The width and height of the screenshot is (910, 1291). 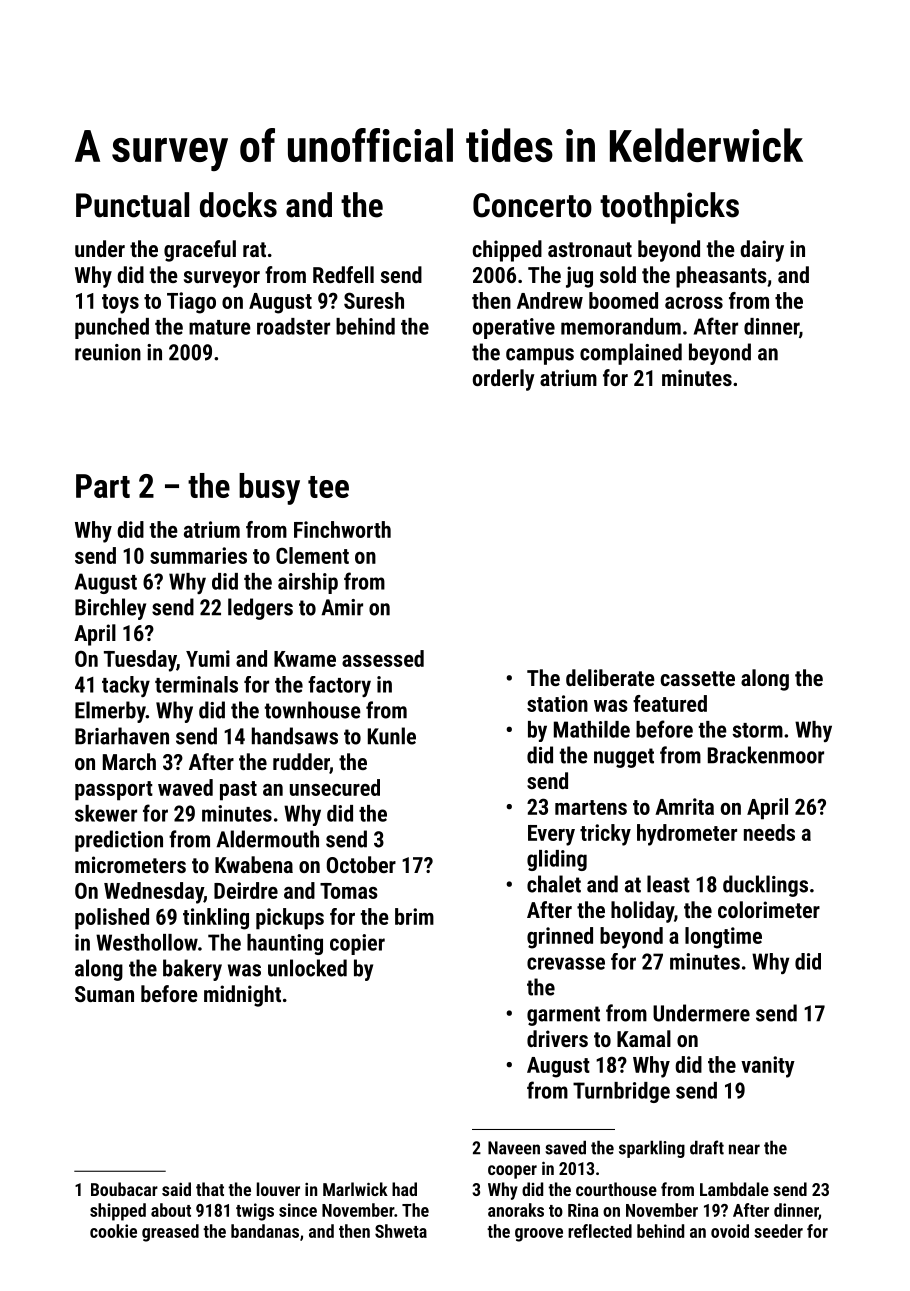 I want to click on cookie, so click(x=113, y=1231).
